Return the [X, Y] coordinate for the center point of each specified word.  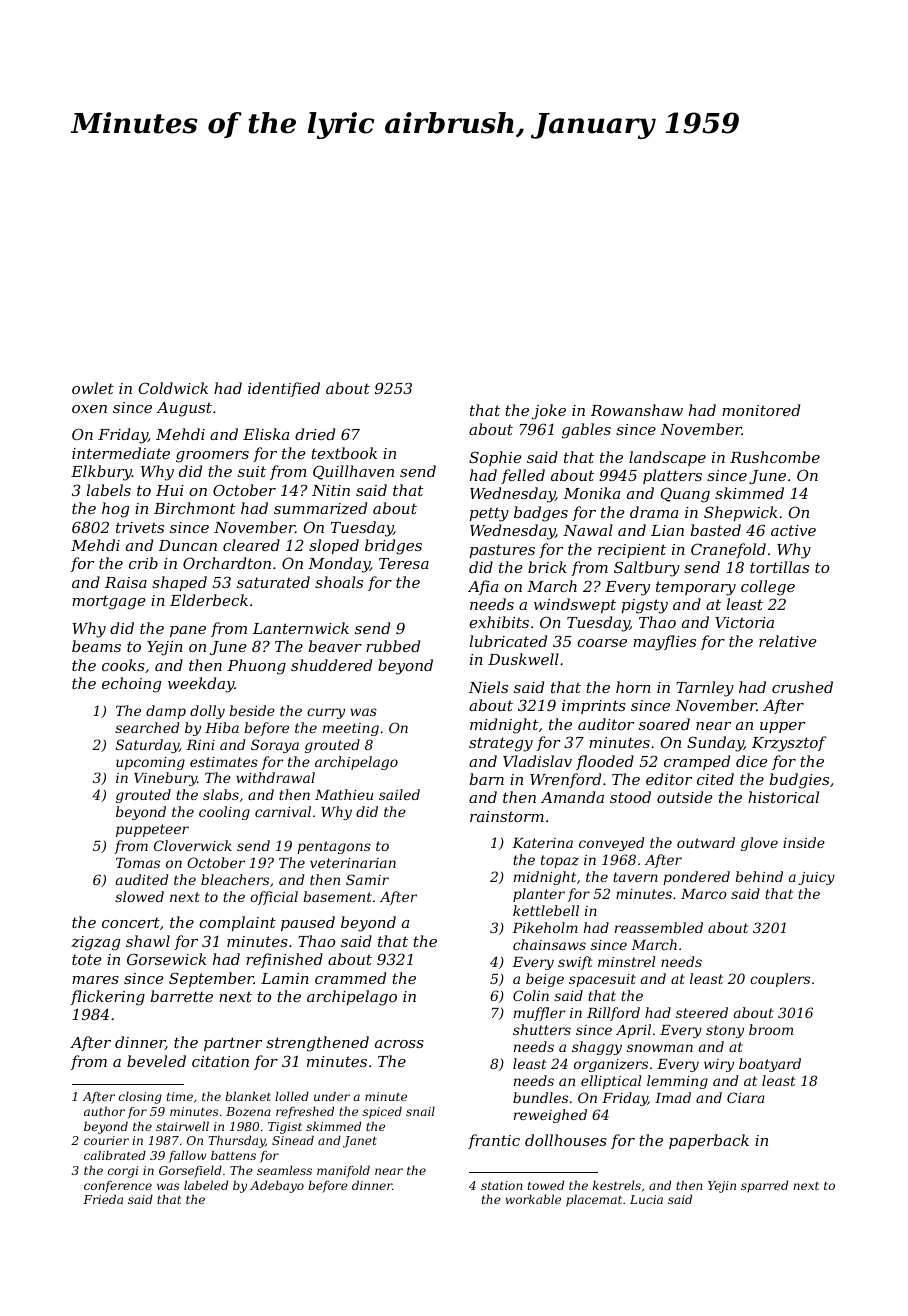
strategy [501, 744]
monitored [761, 410]
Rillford [613, 1014]
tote [86, 959]
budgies [799, 781]
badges [541, 514]
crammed [350, 978]
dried [315, 434]
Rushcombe [775, 457]
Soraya [275, 746]
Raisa [126, 582]
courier [106, 1140]
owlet [93, 388]
